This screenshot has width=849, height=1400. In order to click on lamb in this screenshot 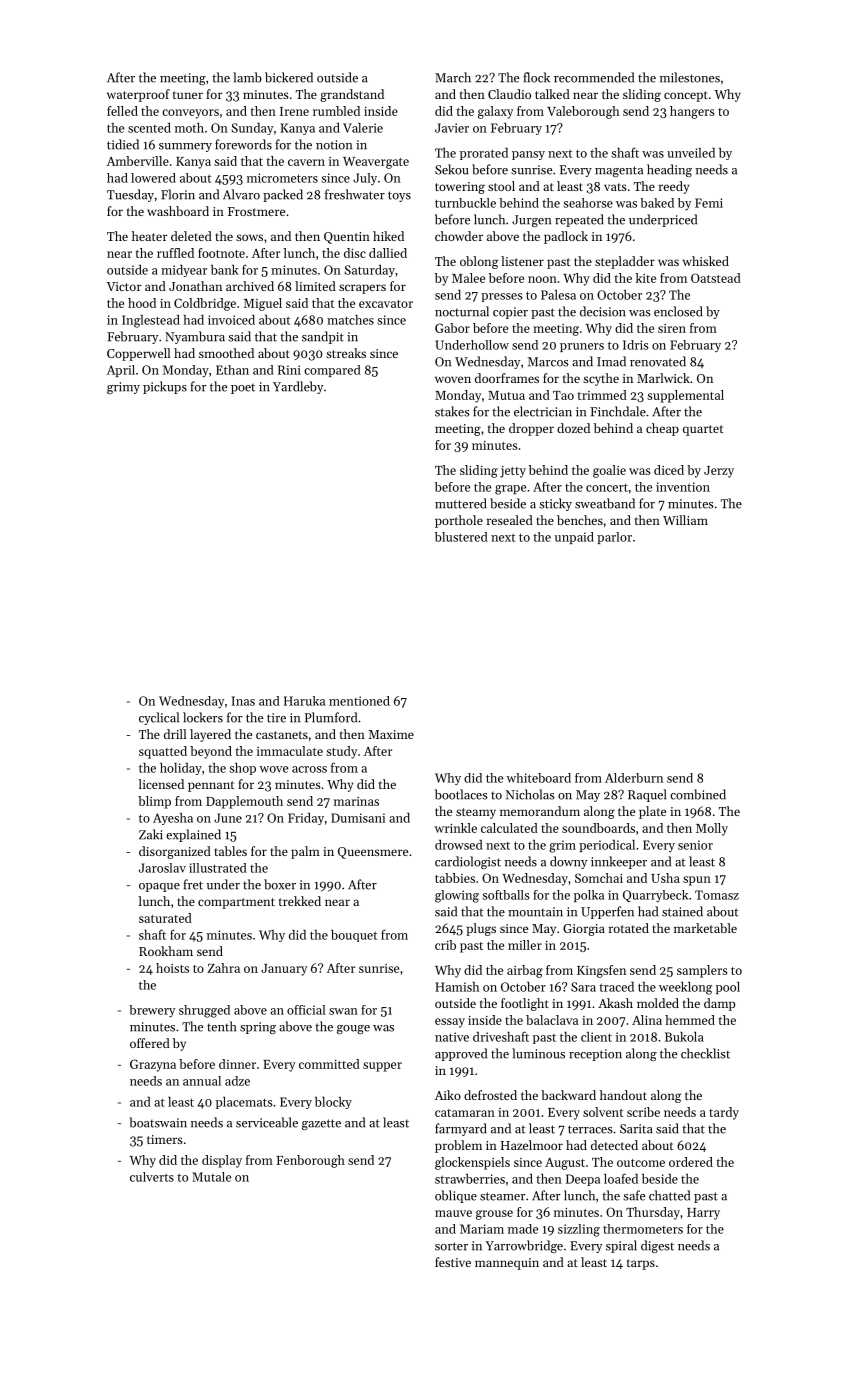, I will do `click(247, 77)`.
